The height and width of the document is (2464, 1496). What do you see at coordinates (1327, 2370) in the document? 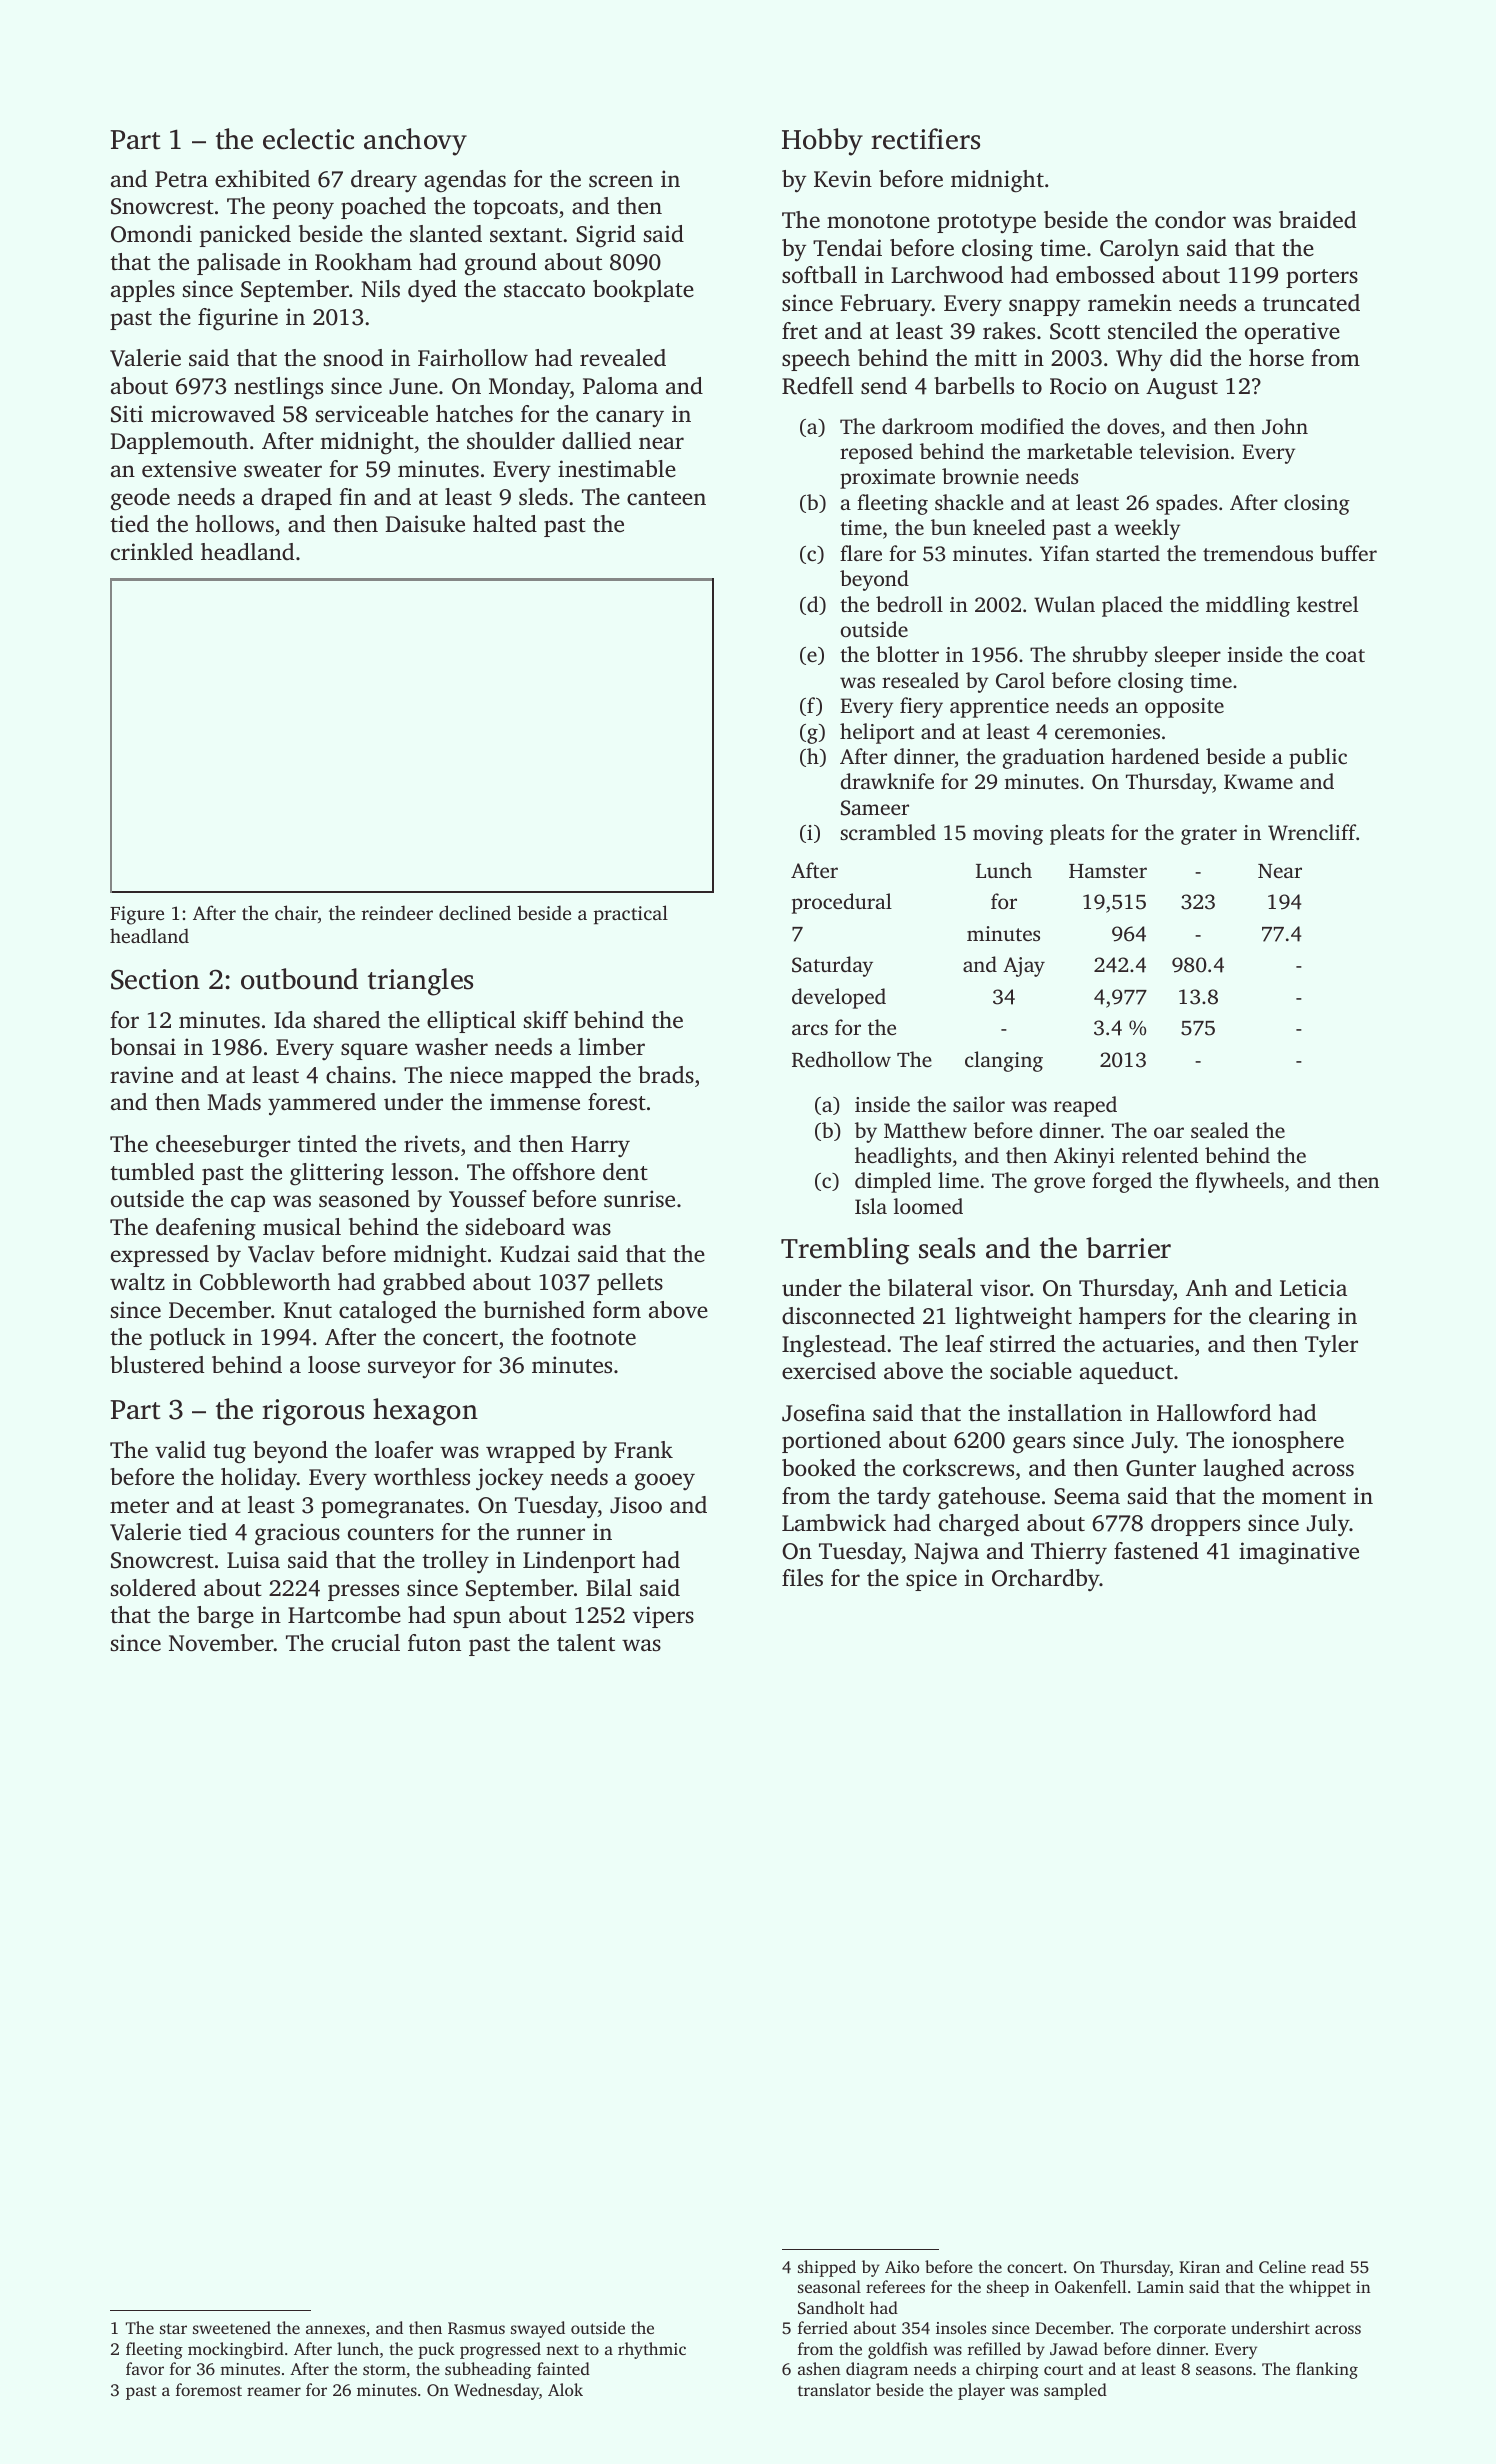
I see `flanking` at bounding box center [1327, 2370].
